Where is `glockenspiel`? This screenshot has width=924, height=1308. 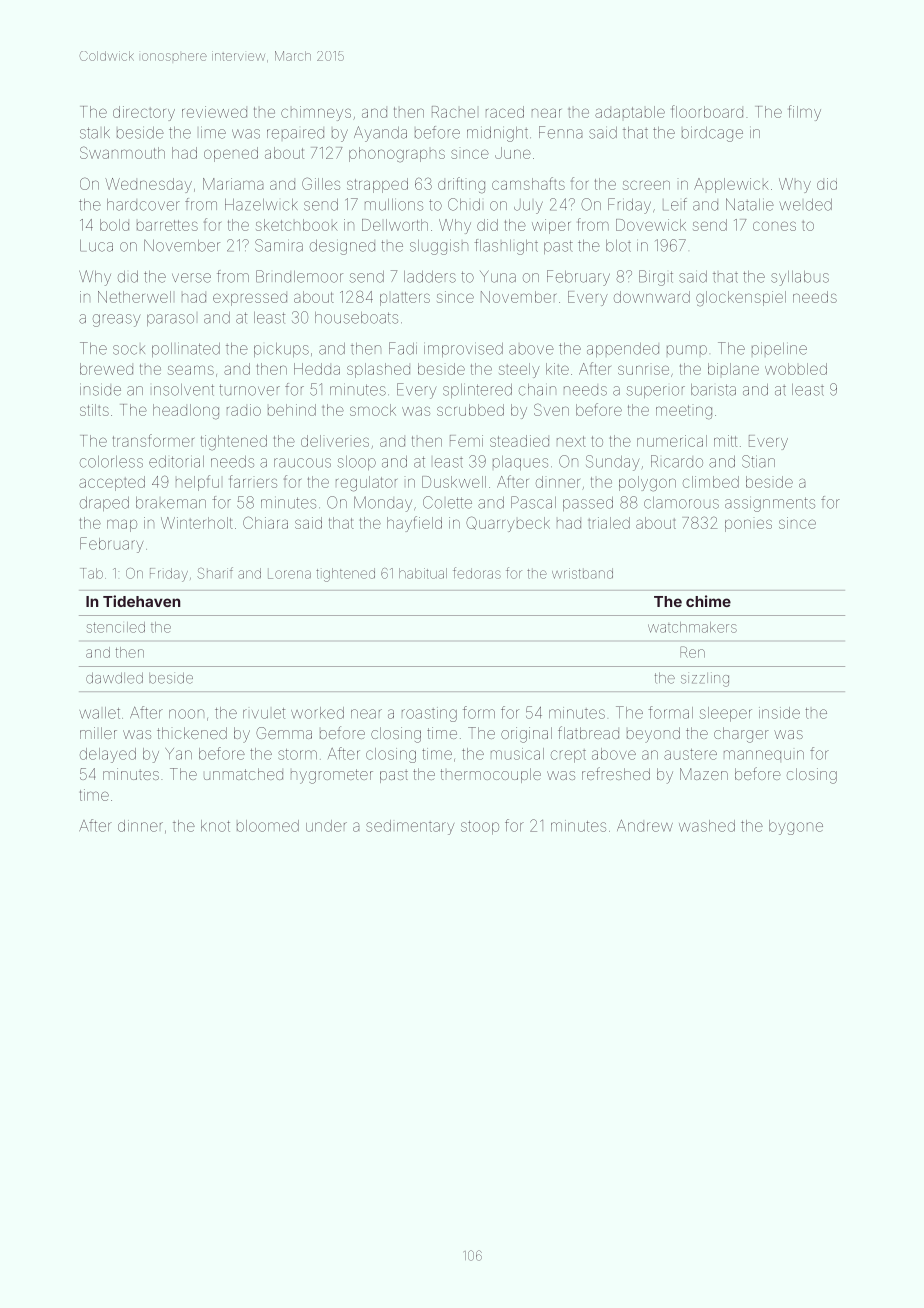 glockenspiel is located at coordinates (741, 298).
